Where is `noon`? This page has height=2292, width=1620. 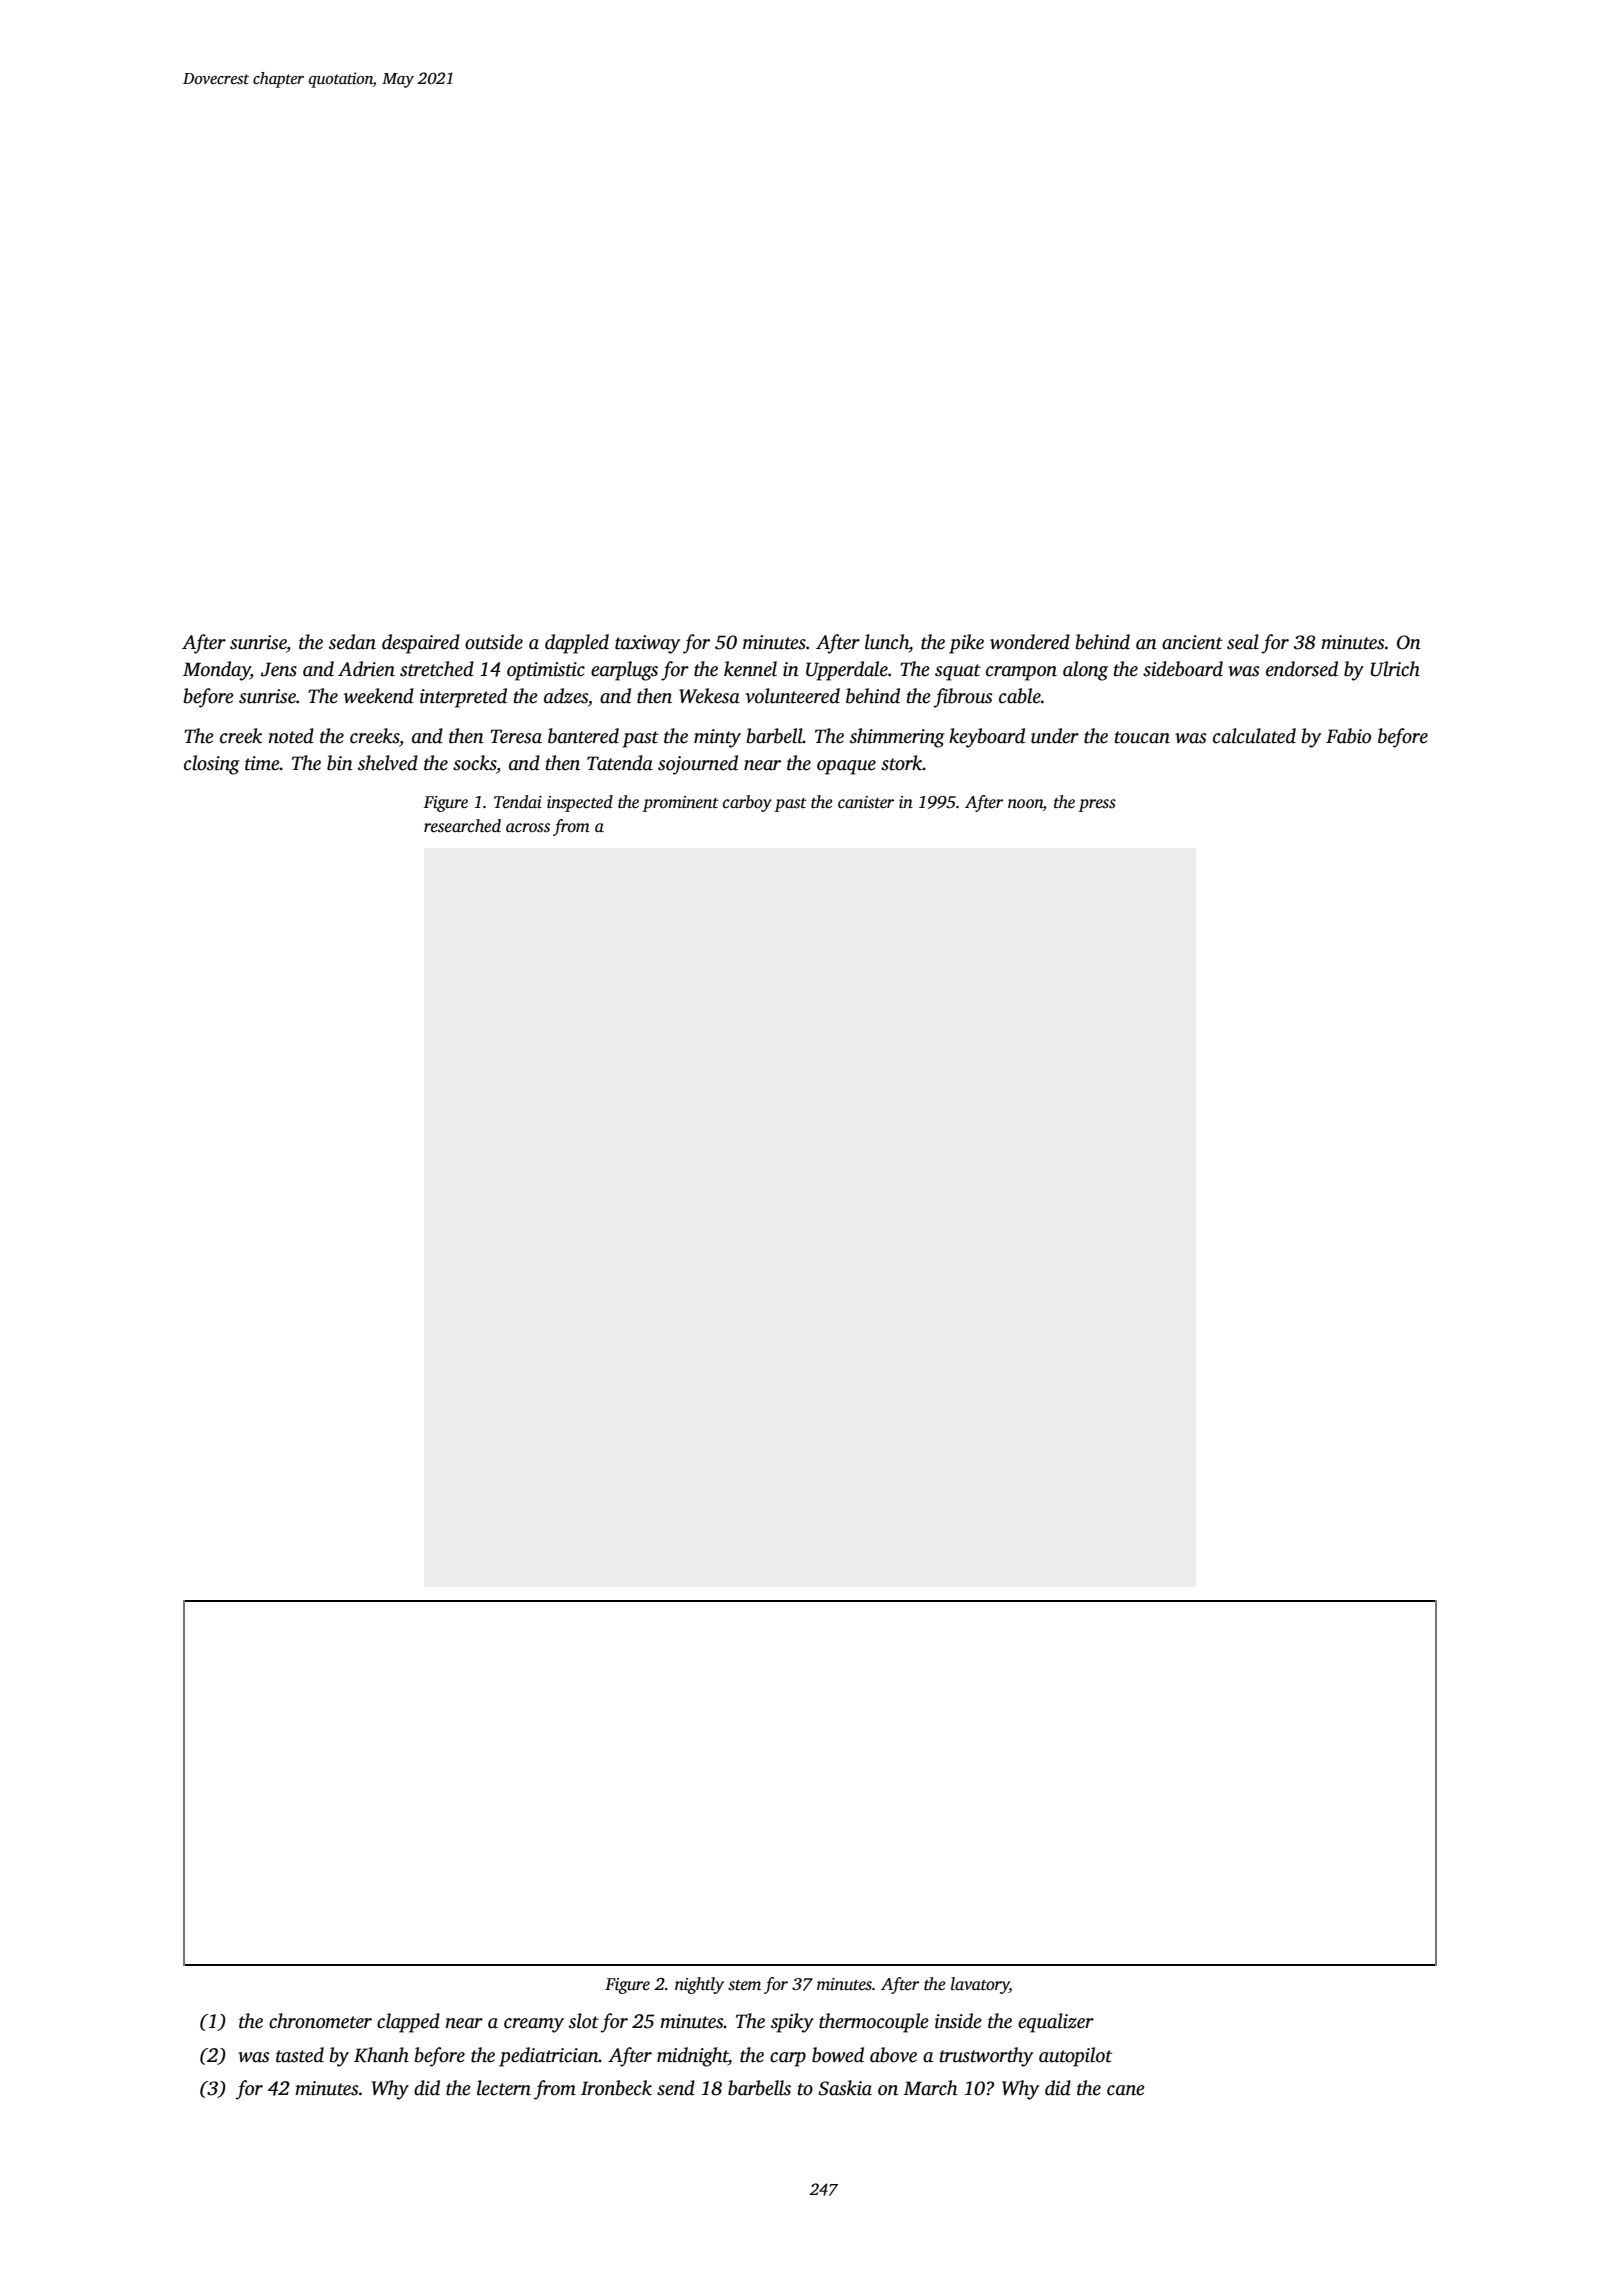 noon is located at coordinates (1025, 805).
